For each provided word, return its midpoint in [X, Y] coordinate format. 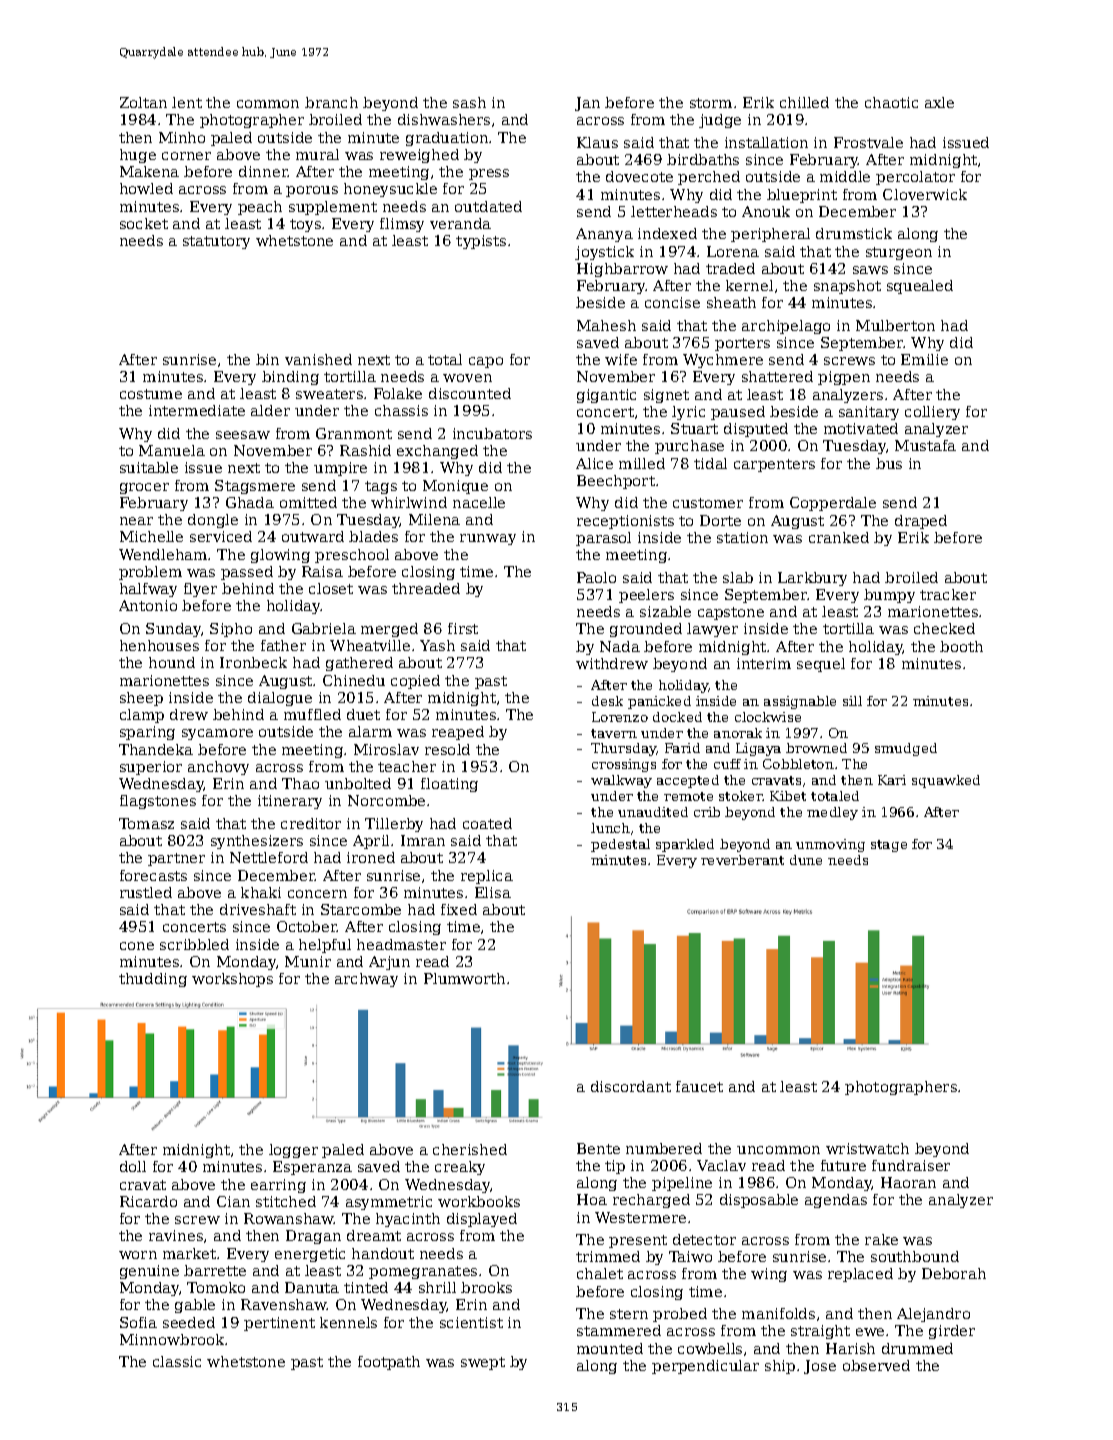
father [283, 645]
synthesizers [257, 842]
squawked [946, 781]
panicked [659, 702]
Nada [620, 646]
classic [177, 1361]
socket [144, 223]
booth [961, 646]
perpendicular [705, 1367]
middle [845, 176]
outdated [488, 206]
